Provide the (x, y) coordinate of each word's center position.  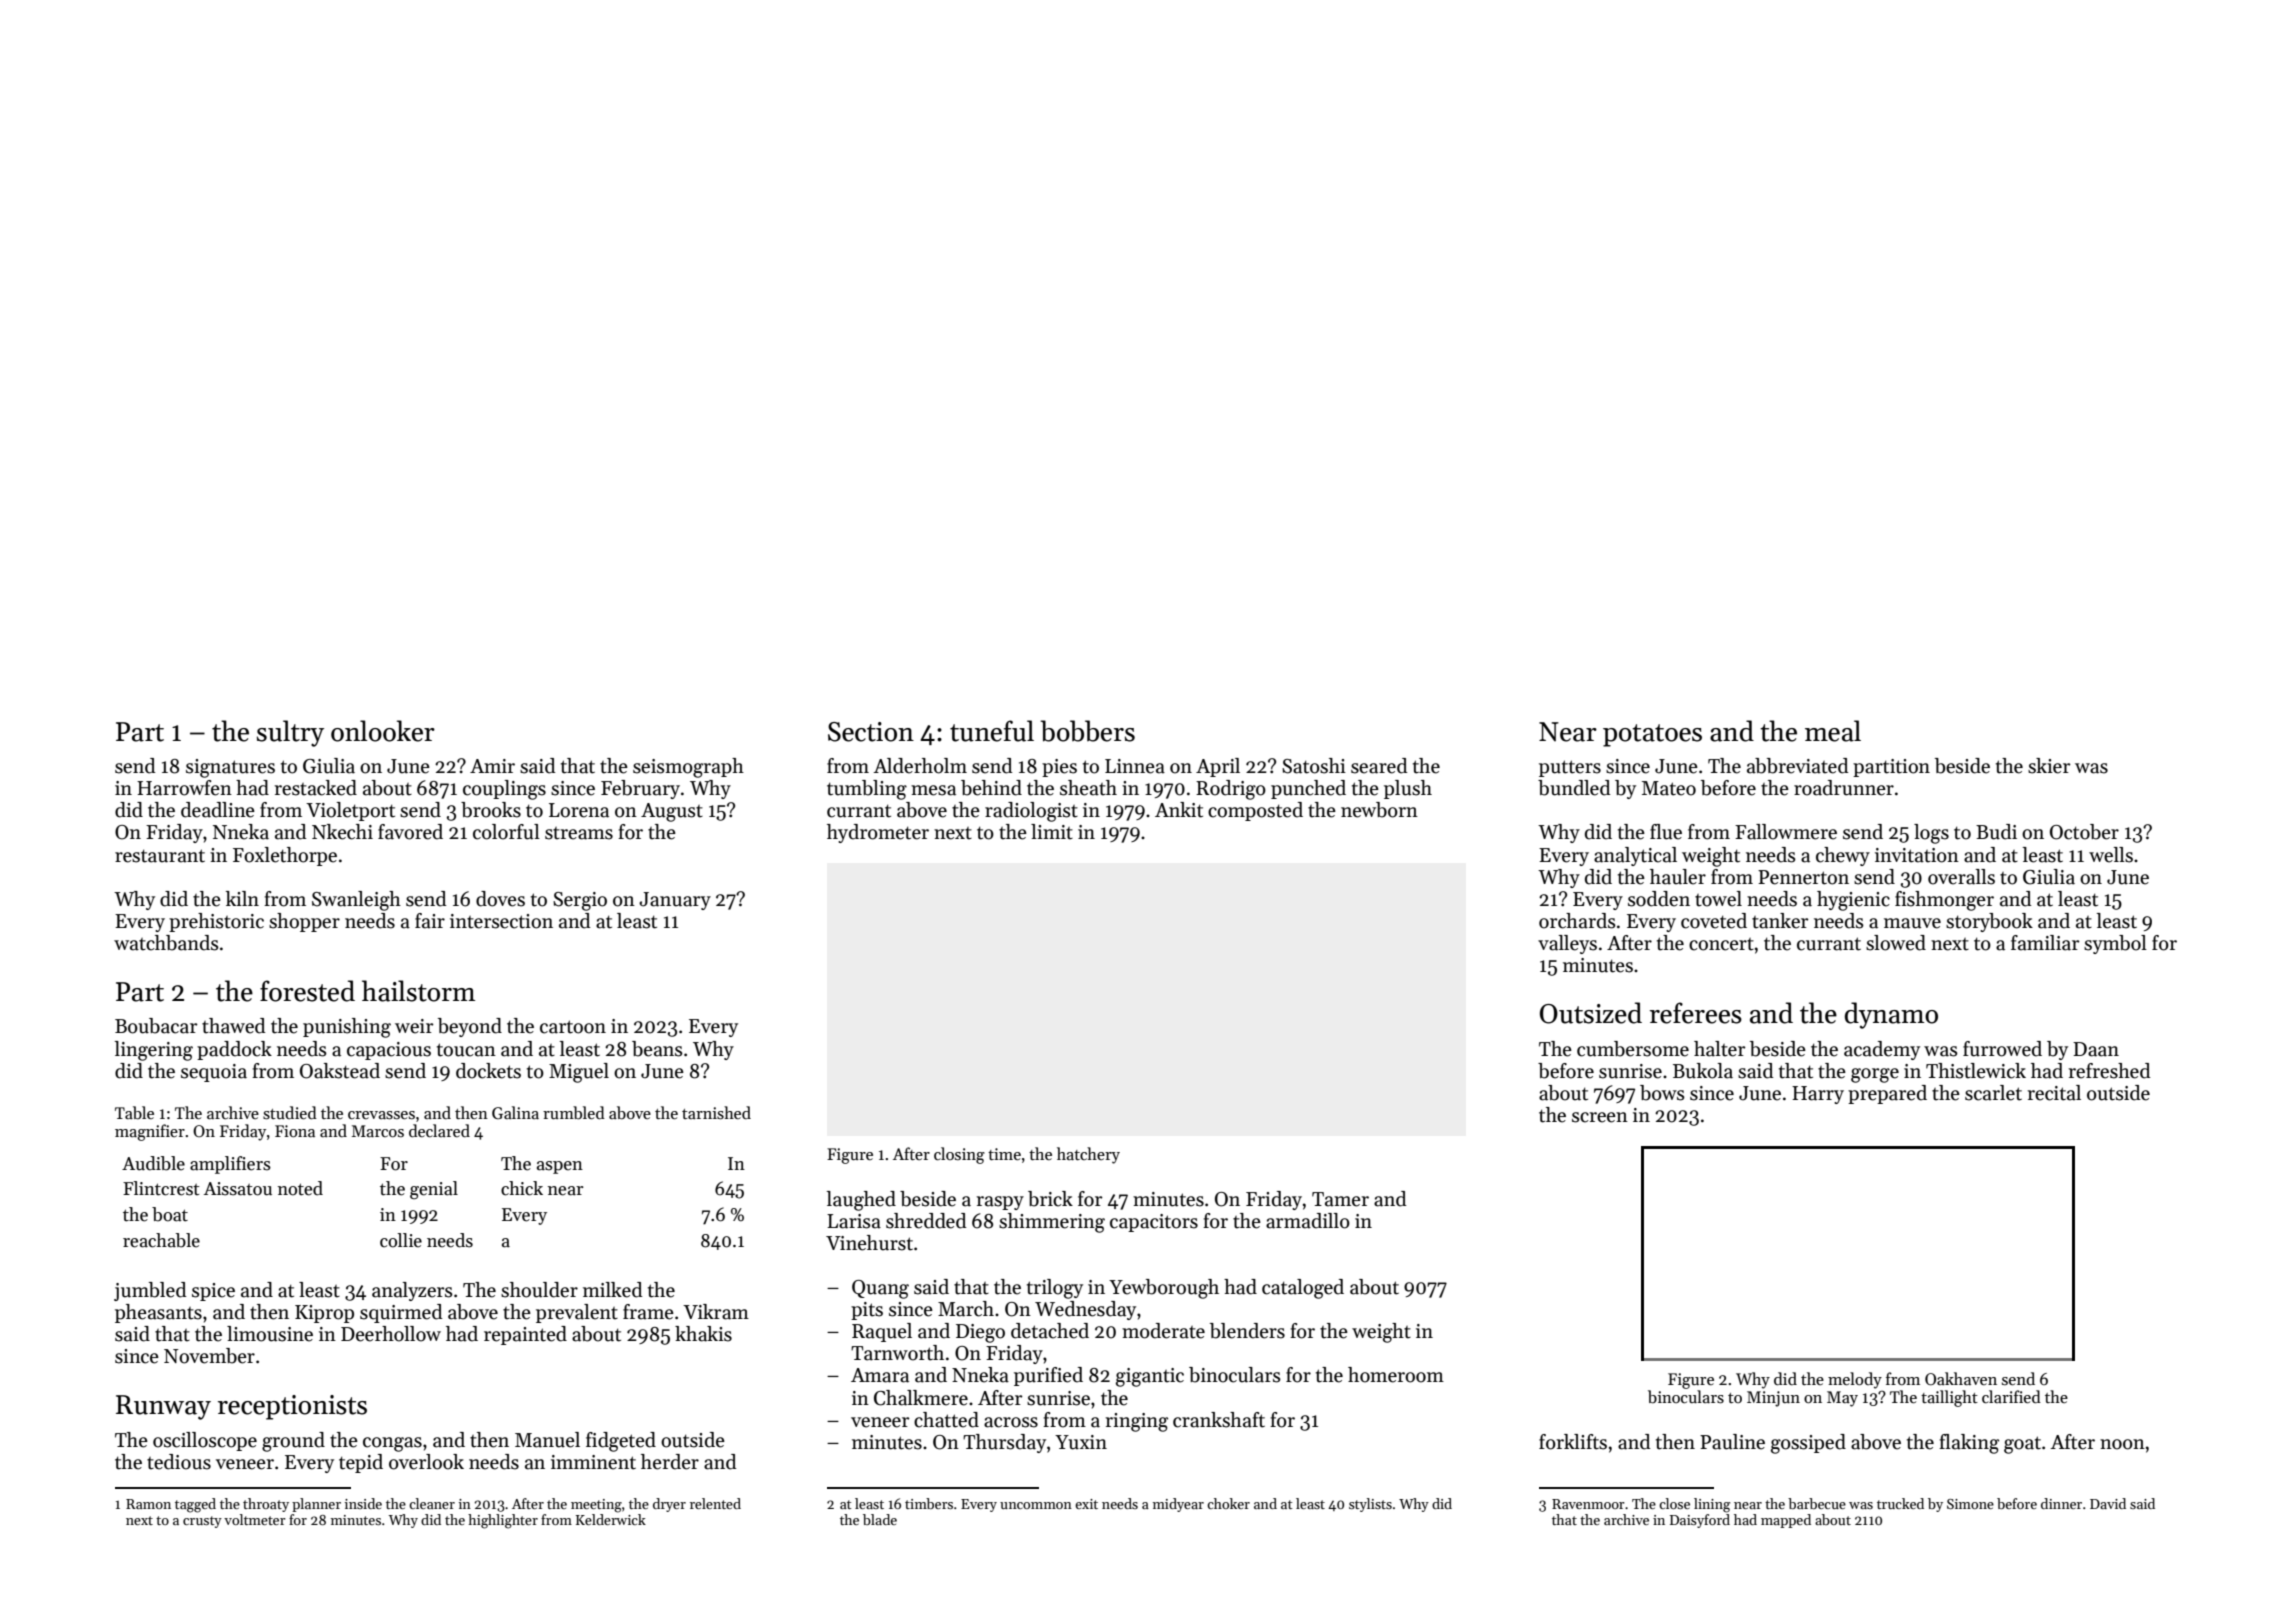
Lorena (579, 810)
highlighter (503, 1521)
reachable (161, 1240)
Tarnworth (897, 1353)
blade (880, 1519)
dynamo (1891, 1015)
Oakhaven (1961, 1379)
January (675, 901)
